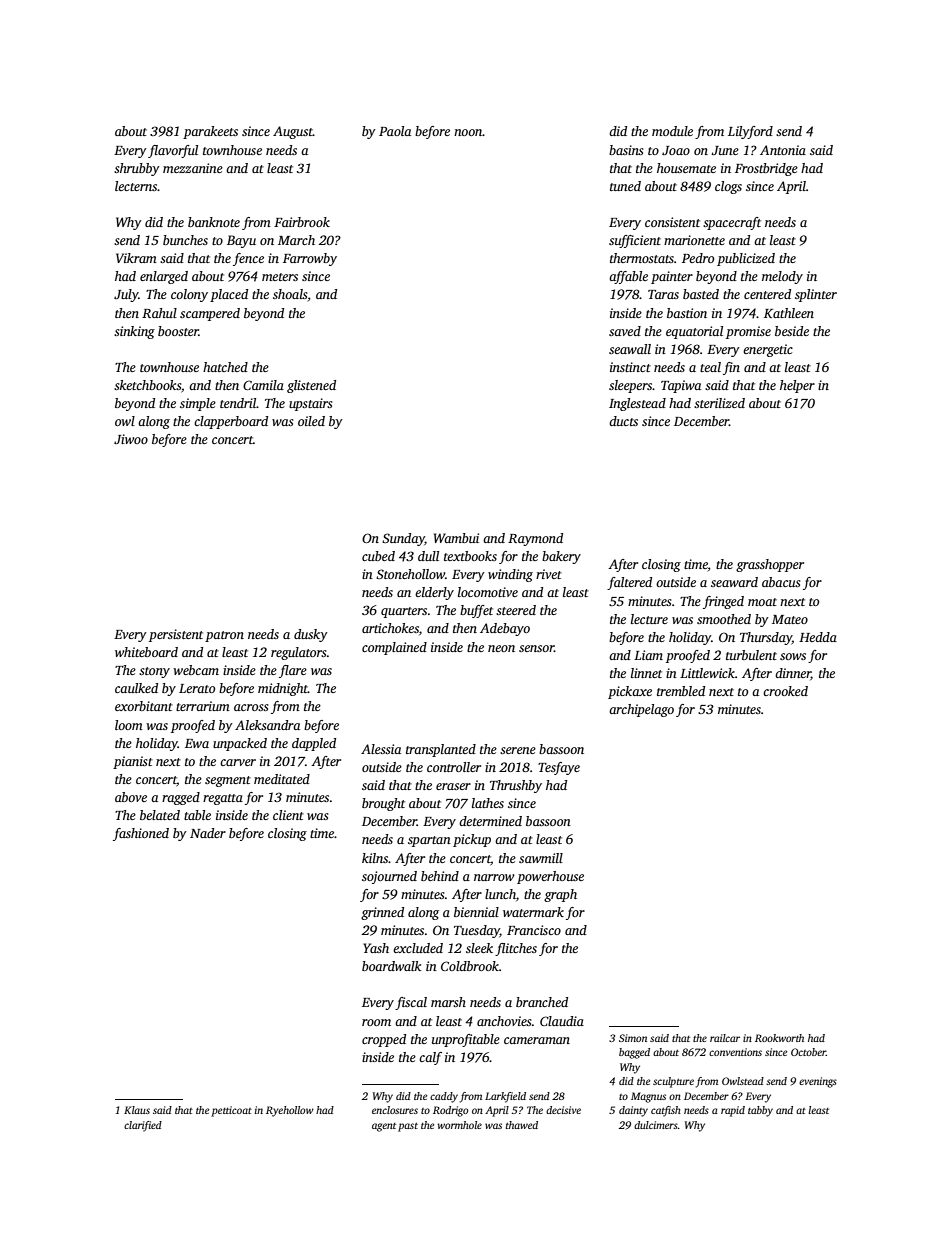 This document has width=952, height=1233. What do you see at coordinates (141, 834) in the document?
I see `fashioned` at bounding box center [141, 834].
